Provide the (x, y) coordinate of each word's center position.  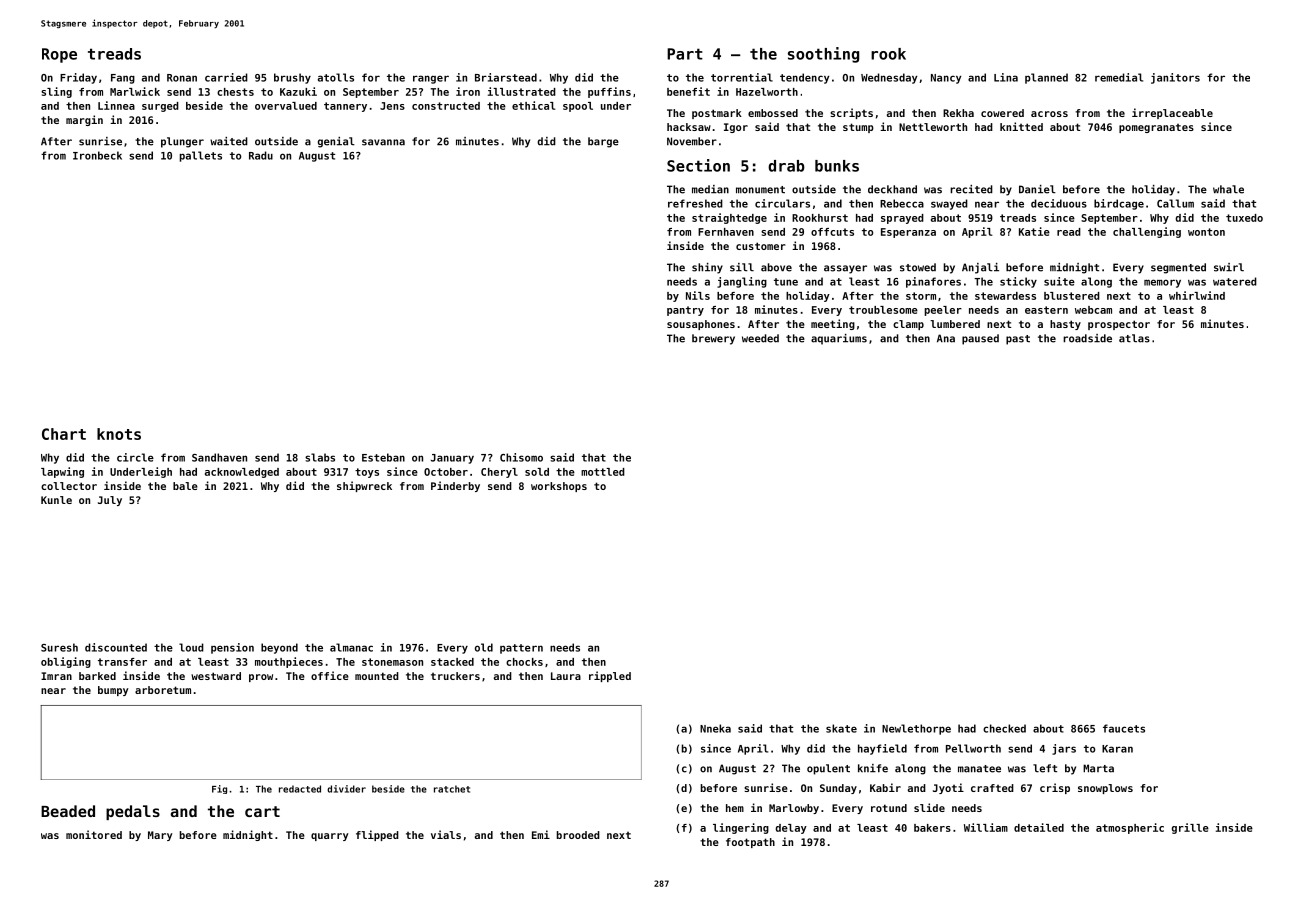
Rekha (958, 113)
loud (191, 647)
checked (1004, 728)
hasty (1065, 325)
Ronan (182, 78)
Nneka (715, 728)
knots (119, 434)
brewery (713, 339)
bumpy (113, 691)
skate (841, 728)
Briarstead (506, 77)
